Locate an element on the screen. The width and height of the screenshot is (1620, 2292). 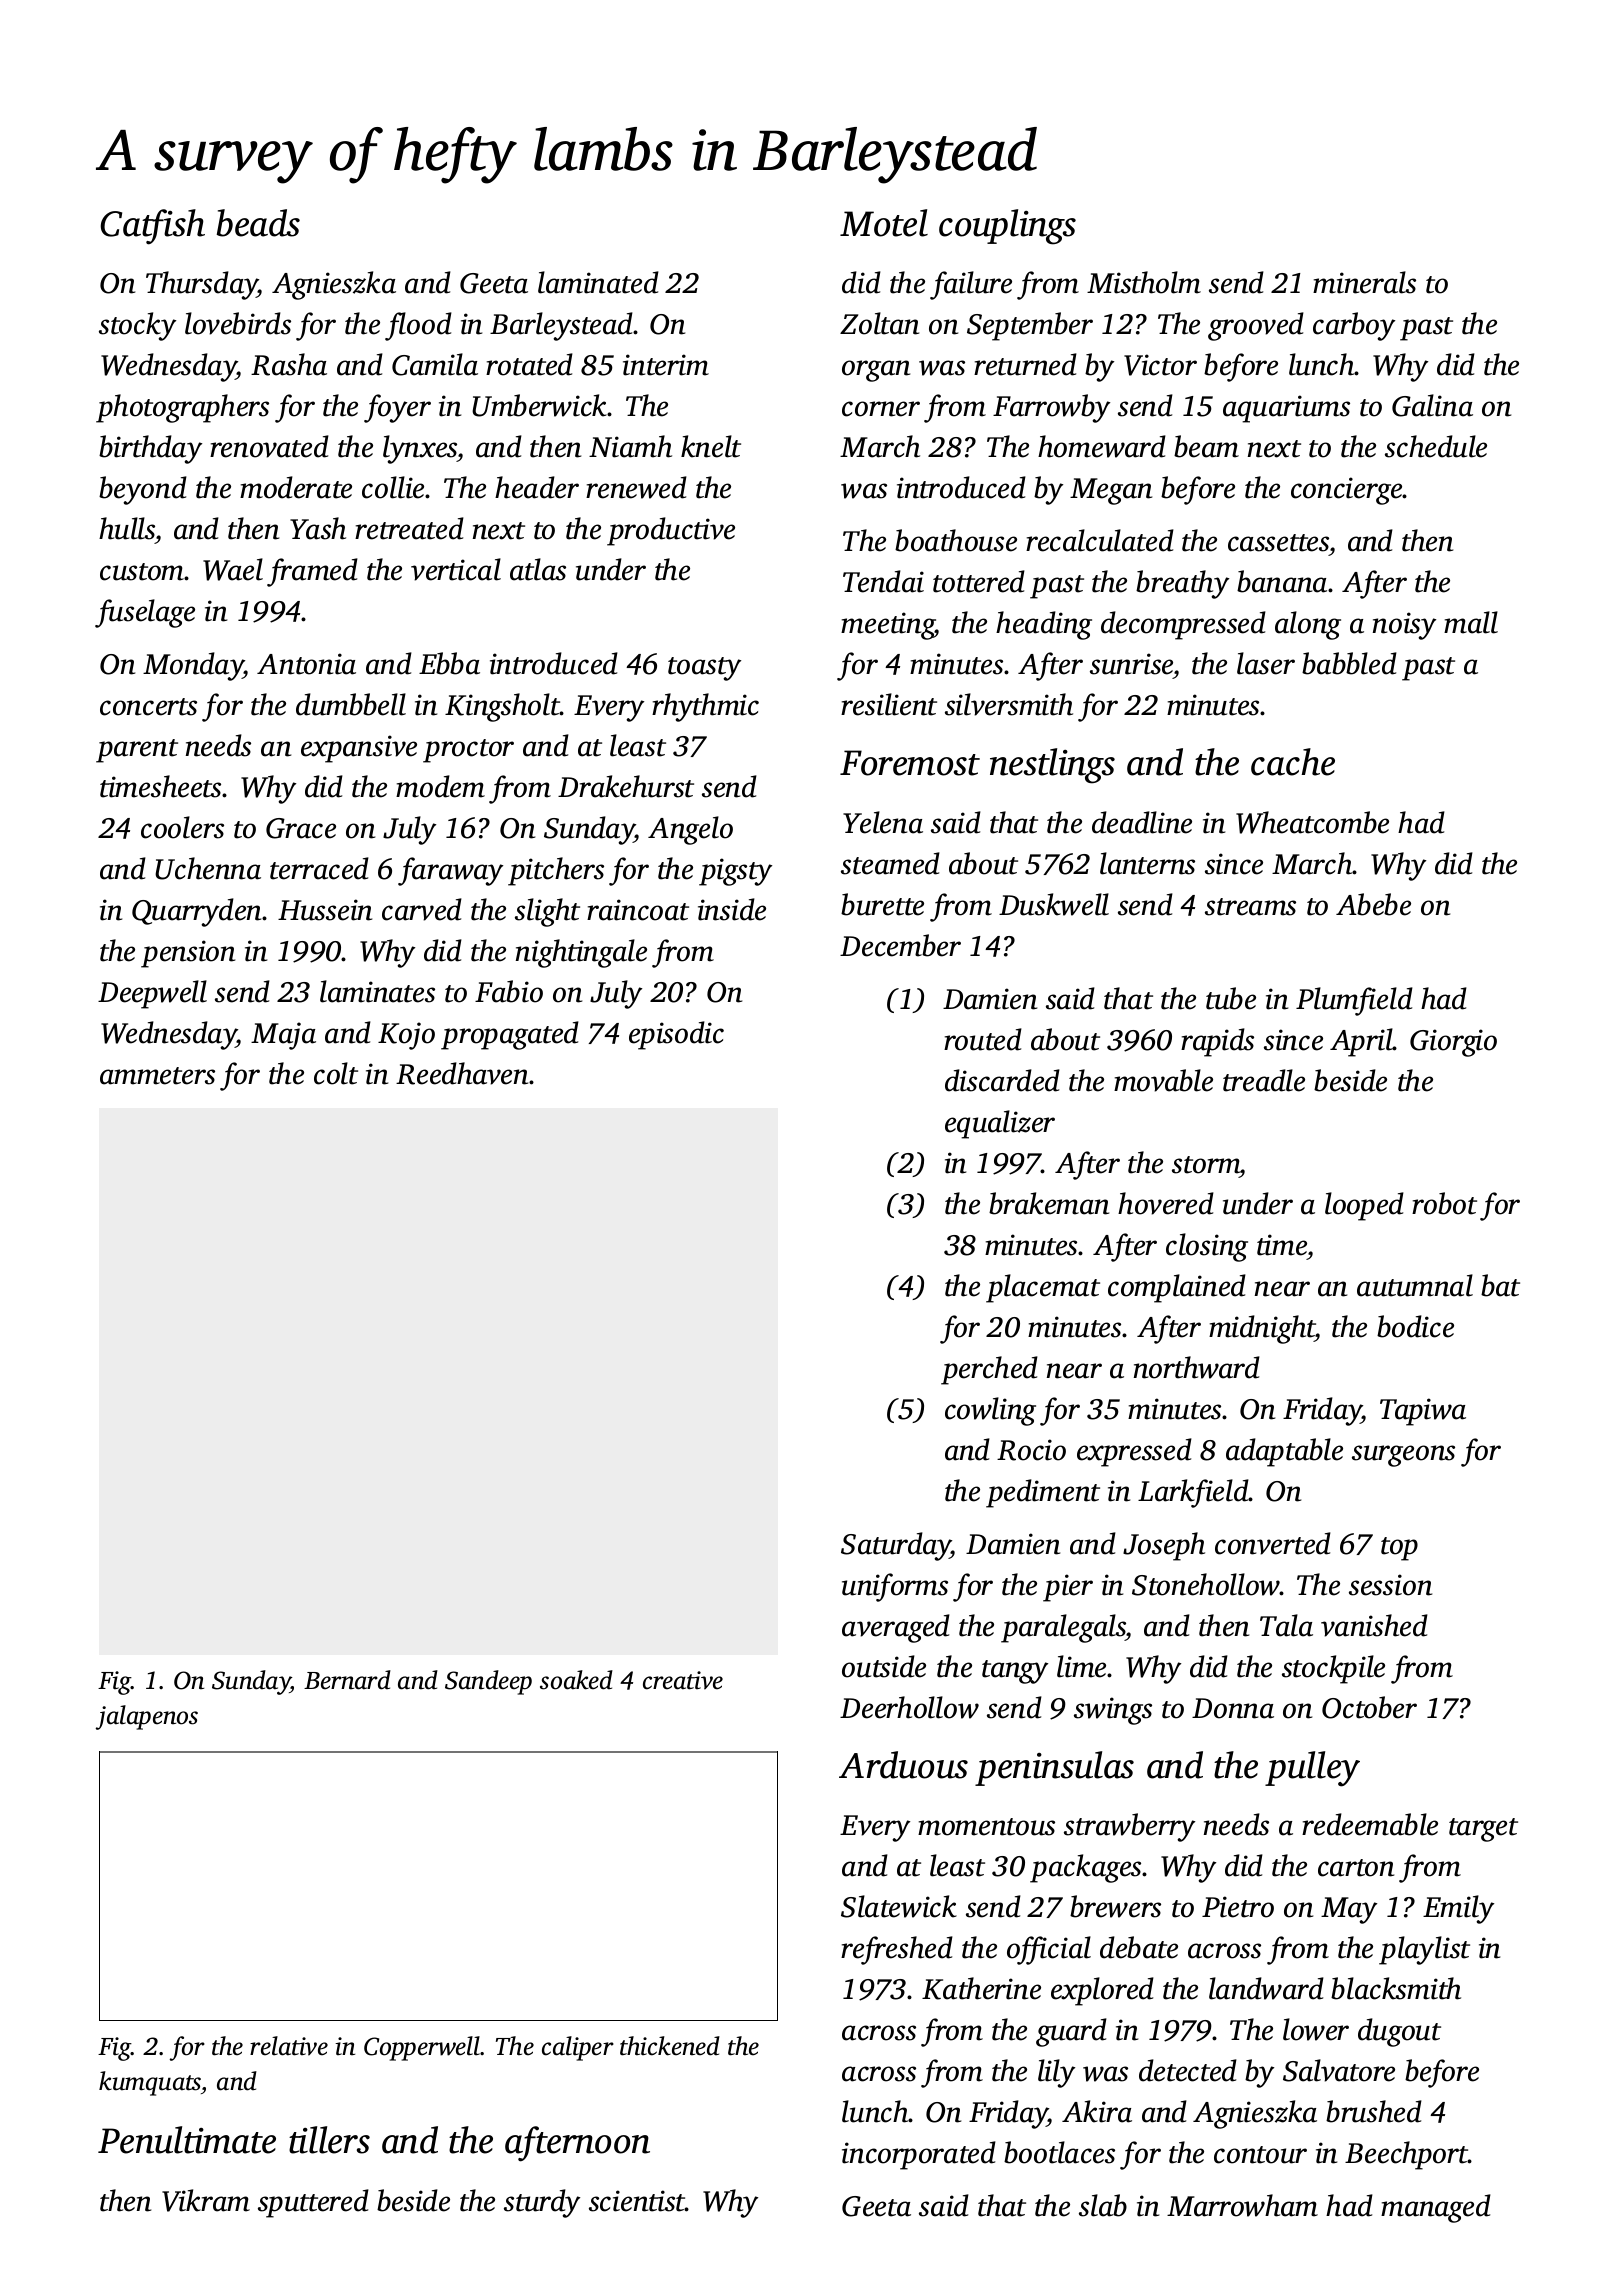
scientist is located at coordinates (637, 2201).
